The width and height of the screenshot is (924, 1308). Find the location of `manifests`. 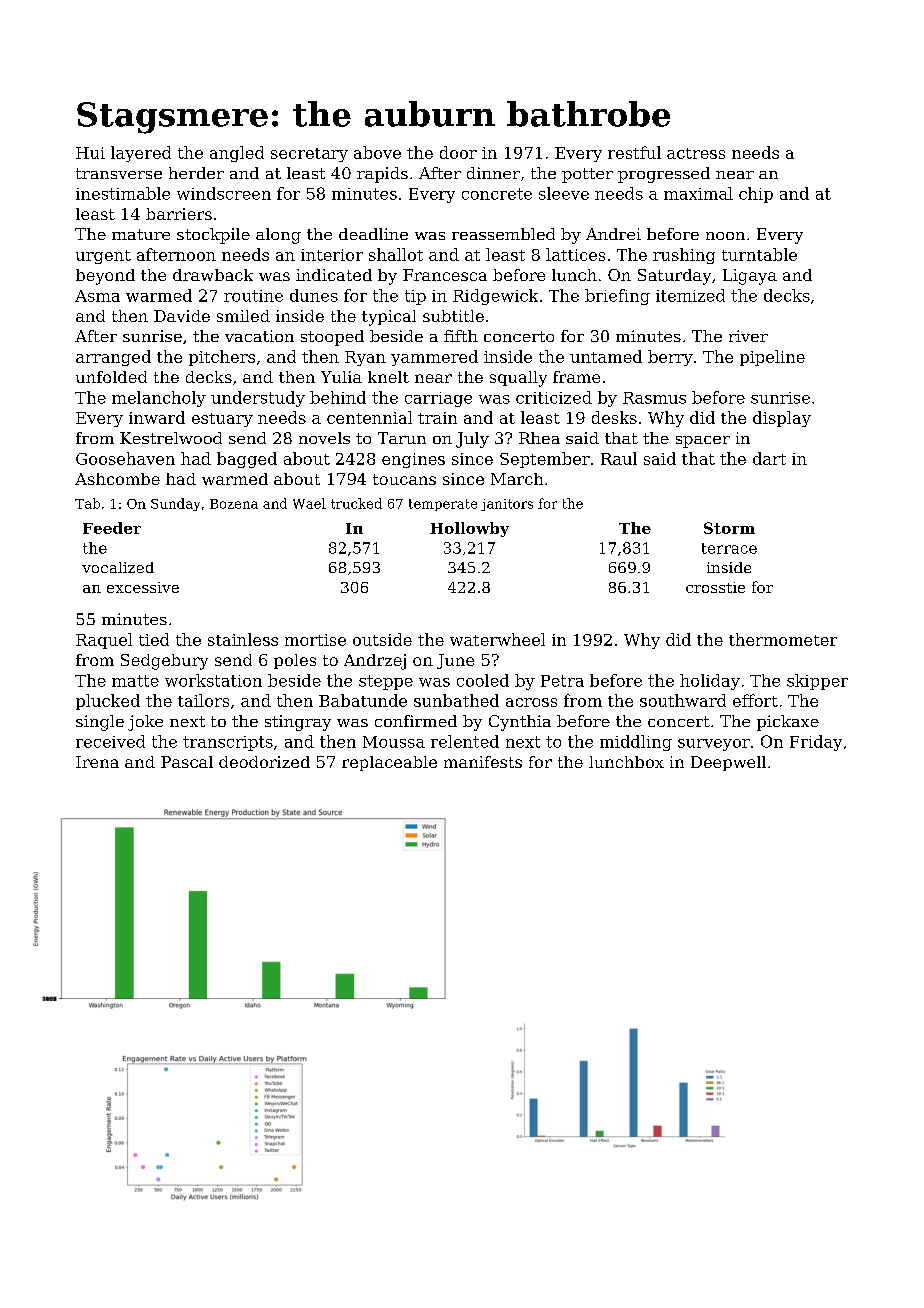

manifests is located at coordinates (483, 762).
